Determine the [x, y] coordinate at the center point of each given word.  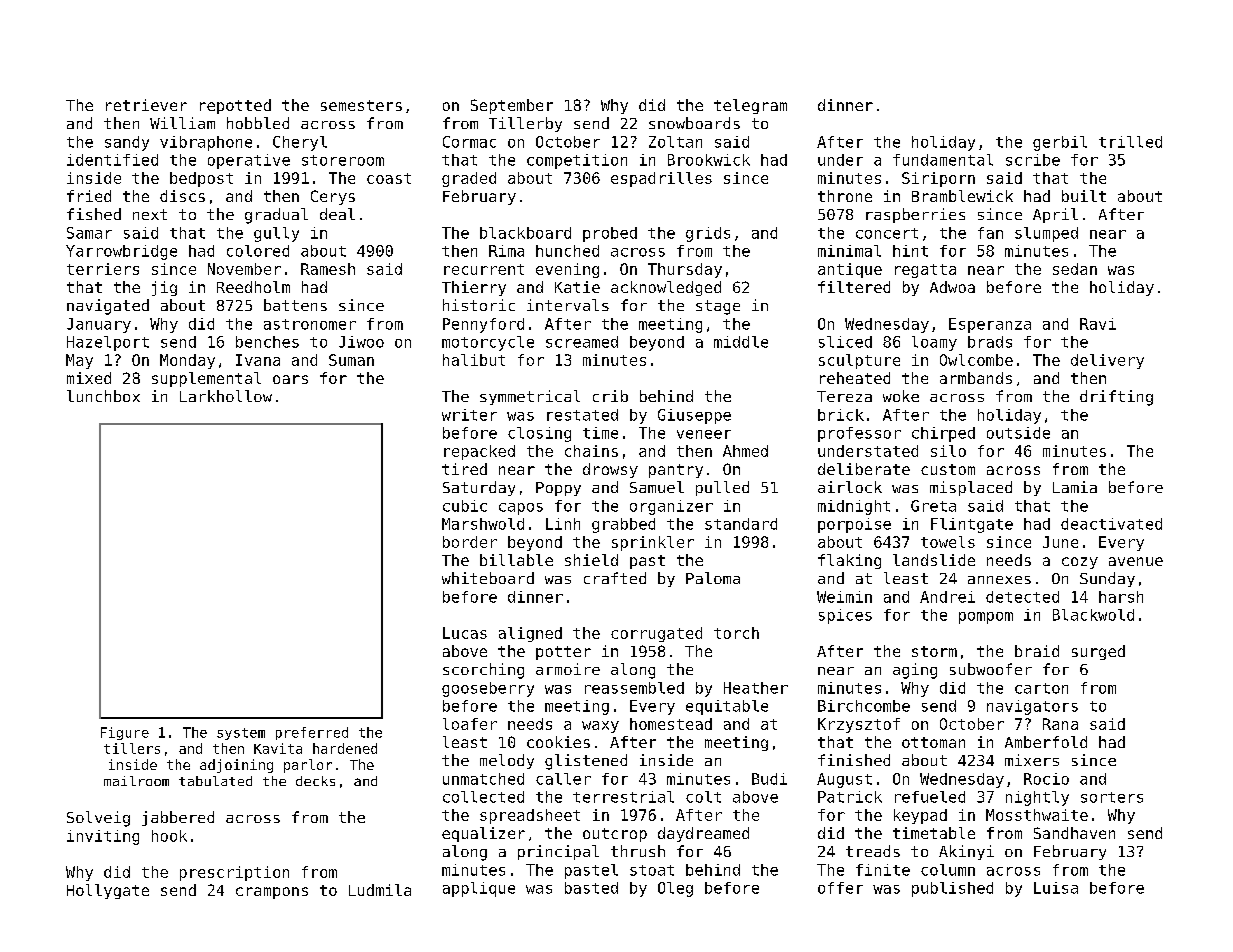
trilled [1130, 142]
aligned [530, 634]
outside [1018, 433]
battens [295, 305]
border [470, 542]
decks [315, 781]
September [512, 106]
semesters [361, 105]
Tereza [844, 396]
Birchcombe [864, 706]
